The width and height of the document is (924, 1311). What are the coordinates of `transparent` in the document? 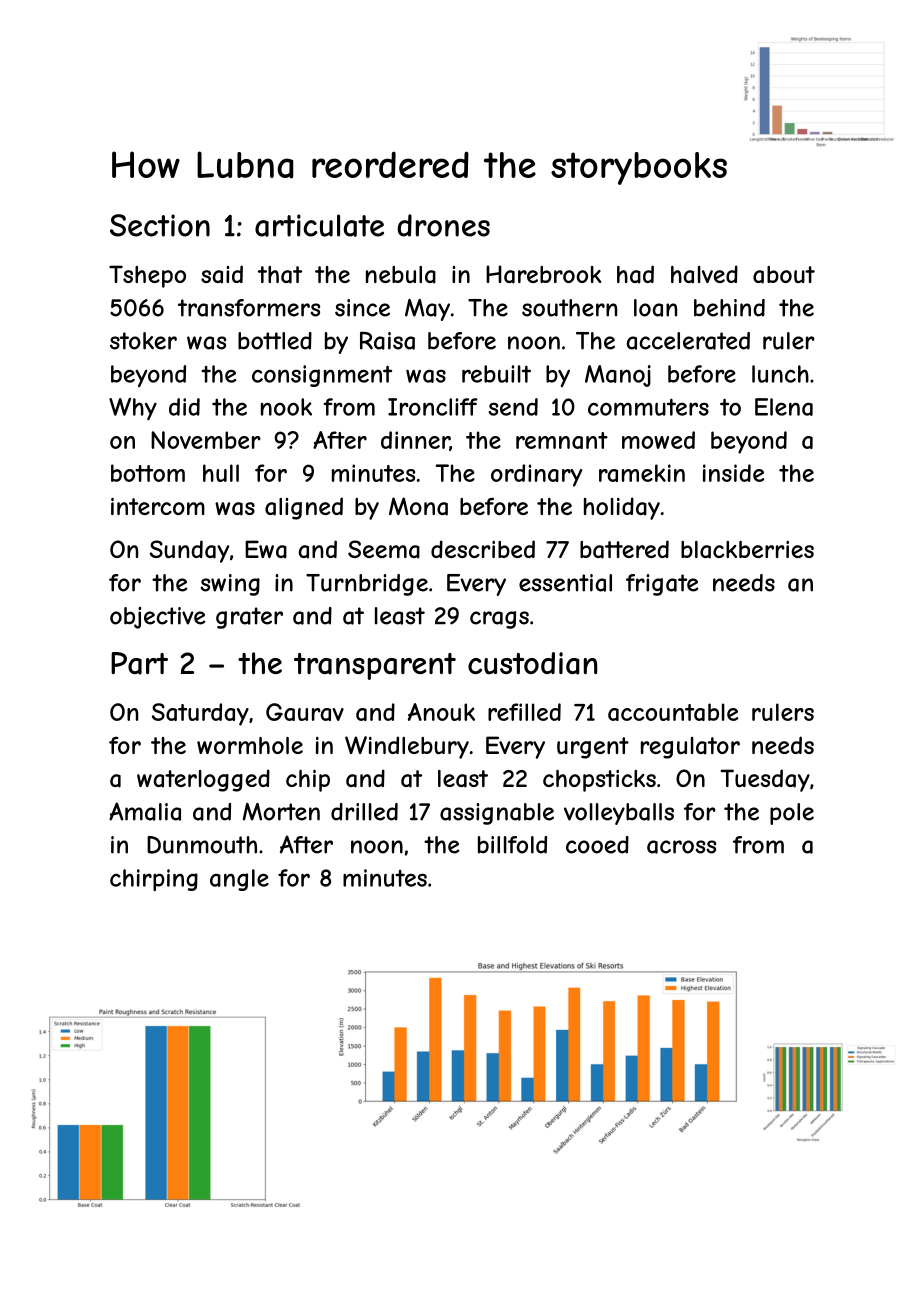 It's located at (375, 666).
